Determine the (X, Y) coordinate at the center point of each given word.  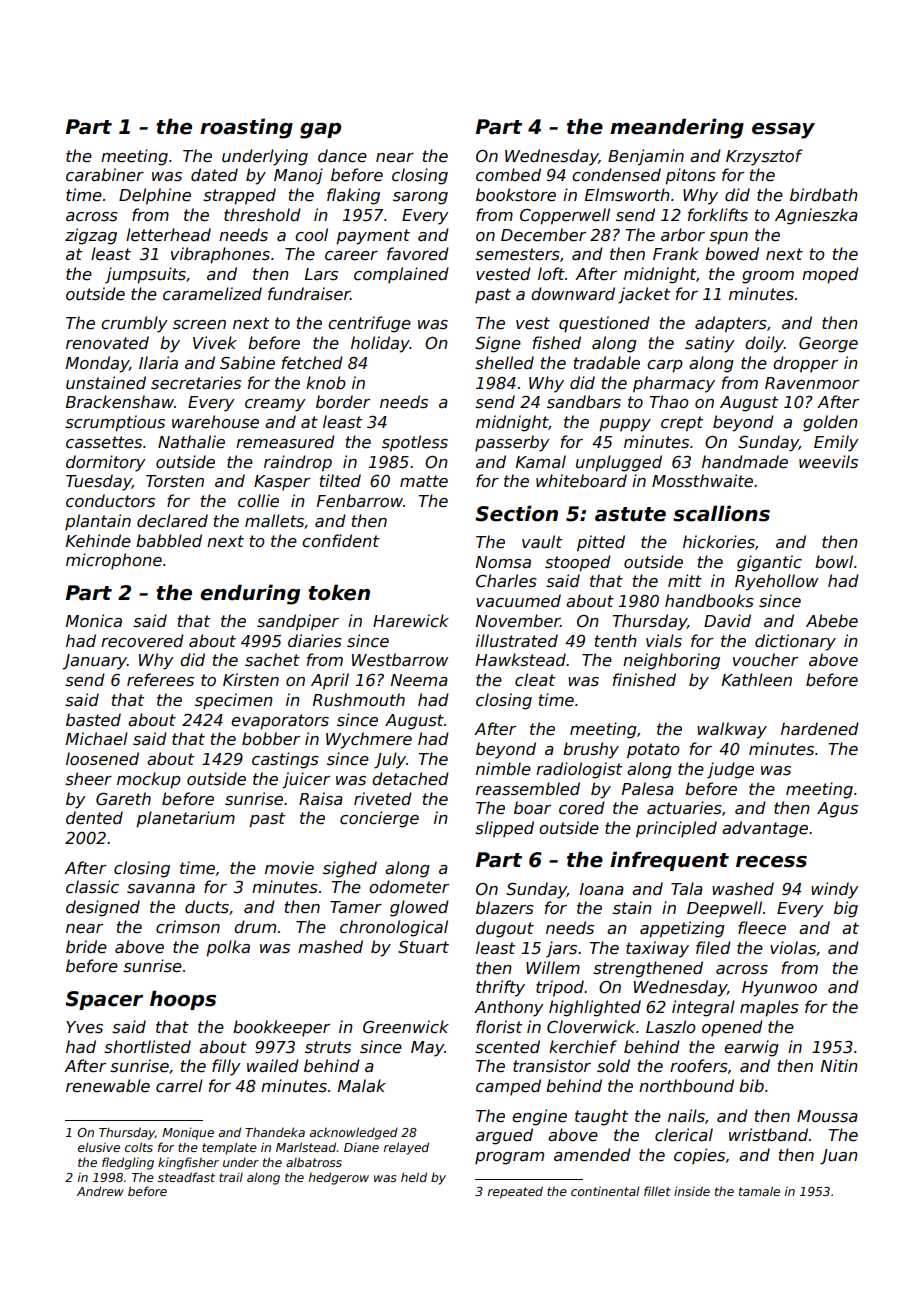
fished (557, 343)
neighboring (671, 661)
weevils (828, 462)
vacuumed (518, 601)
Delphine (155, 196)
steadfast (186, 1177)
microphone (114, 561)
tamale (759, 1191)
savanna (161, 889)
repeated (515, 1192)
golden (830, 423)
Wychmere (369, 740)
